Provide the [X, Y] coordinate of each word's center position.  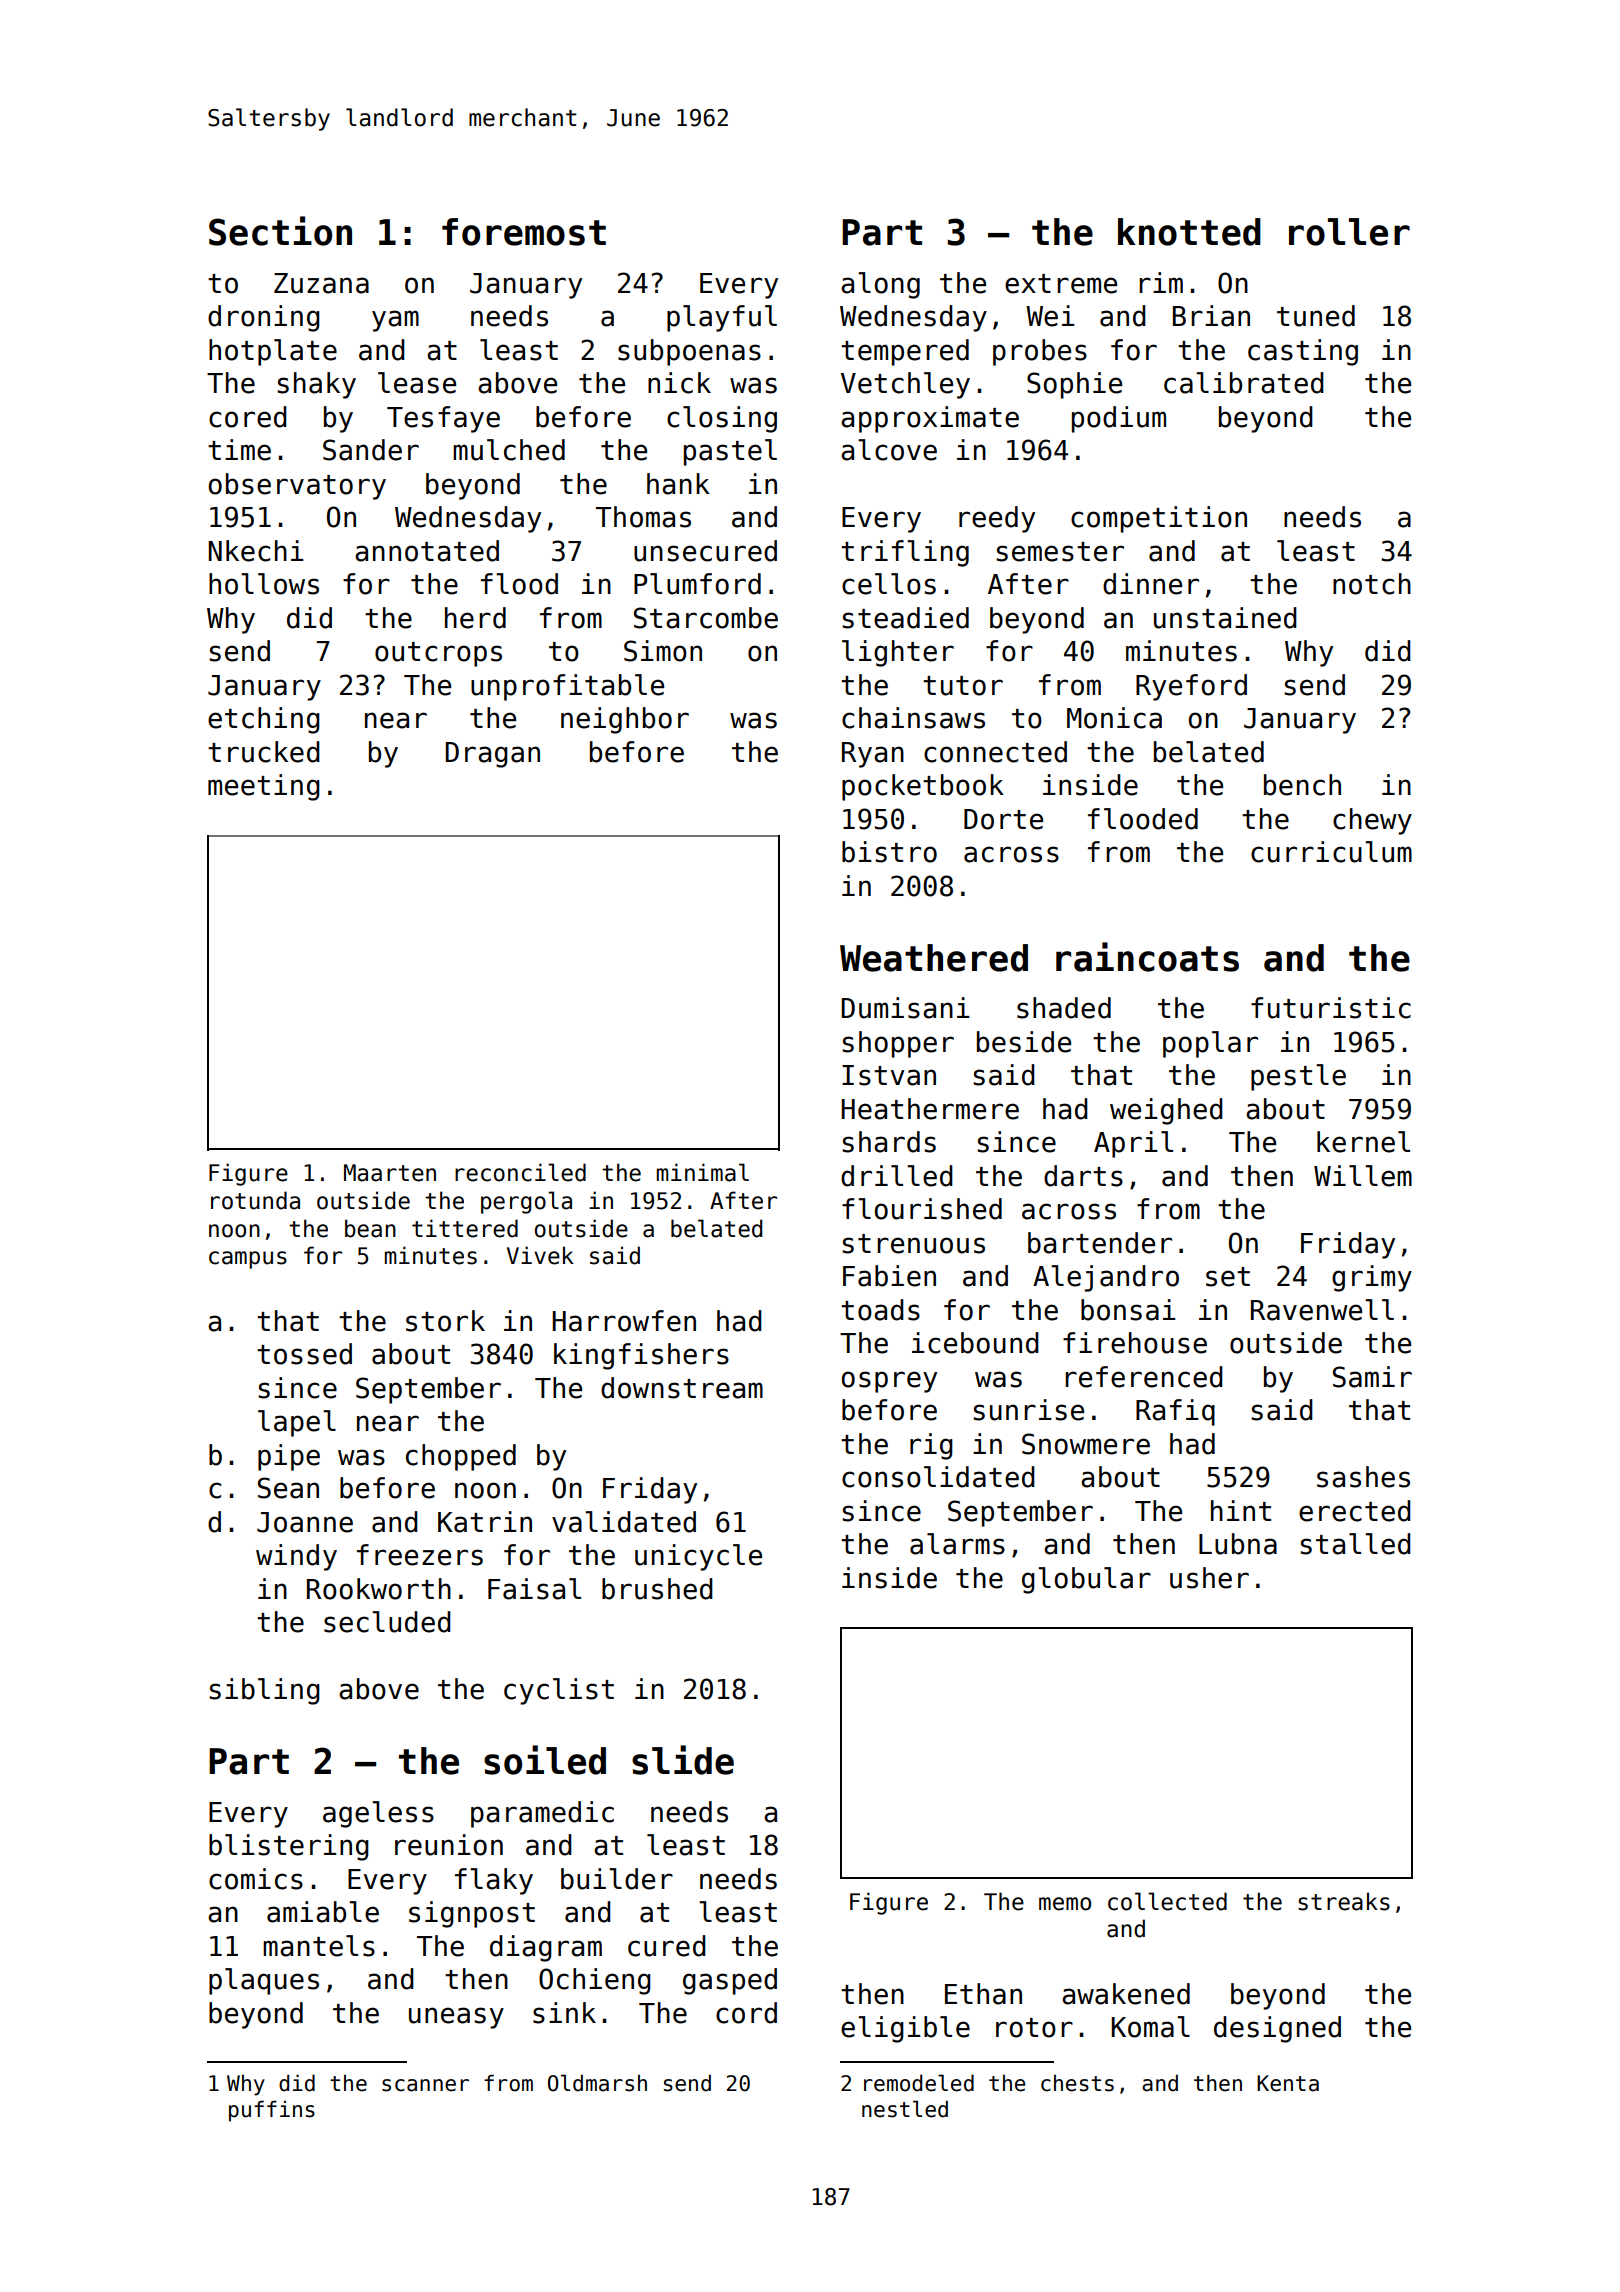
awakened [1126, 1994]
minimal [703, 1172]
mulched [509, 450]
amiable [323, 1912]
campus [248, 1260]
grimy [1372, 1278]
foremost [524, 232]
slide [683, 1760]
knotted [1189, 232]
